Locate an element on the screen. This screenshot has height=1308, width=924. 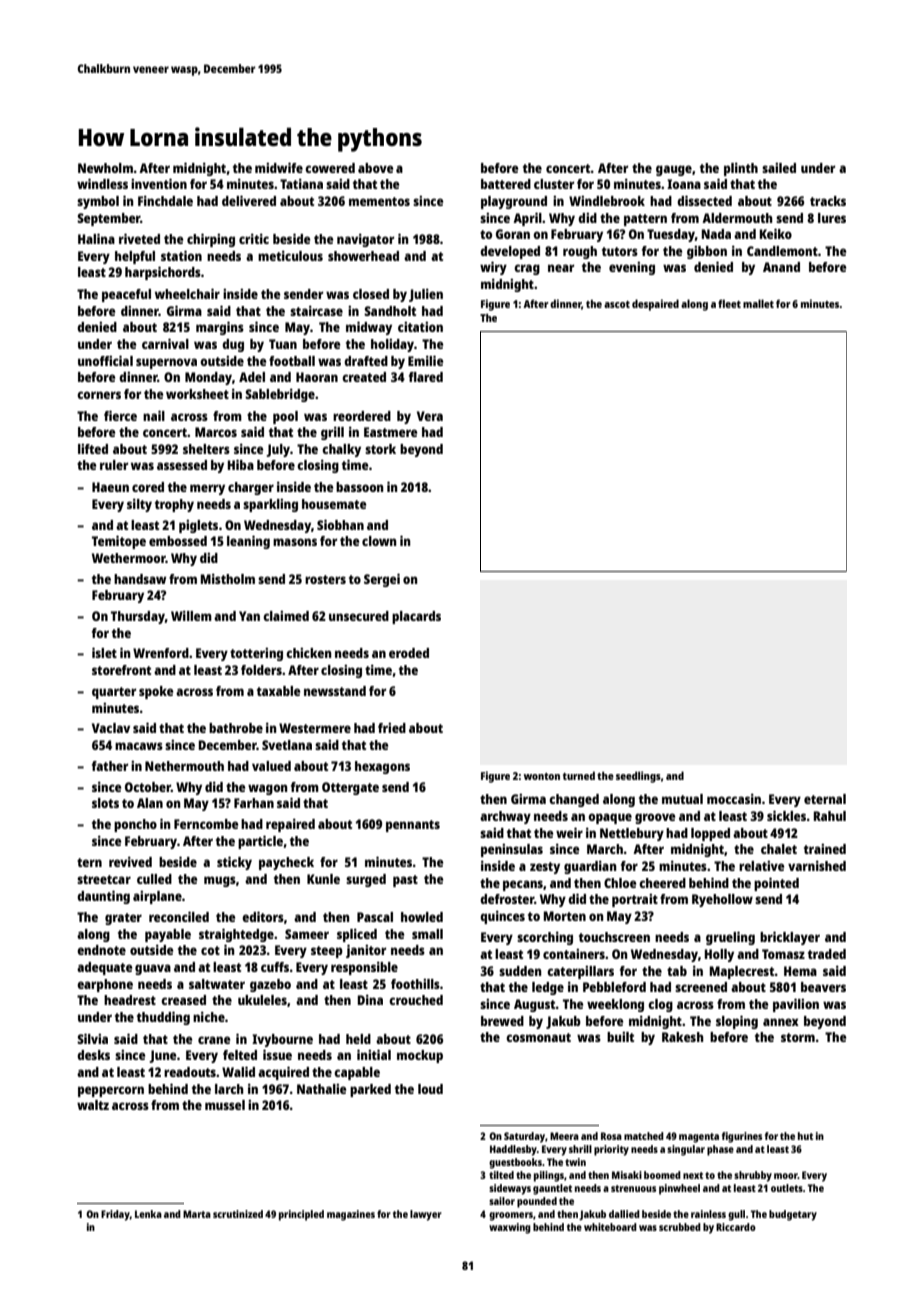
Vera is located at coordinates (430, 416).
